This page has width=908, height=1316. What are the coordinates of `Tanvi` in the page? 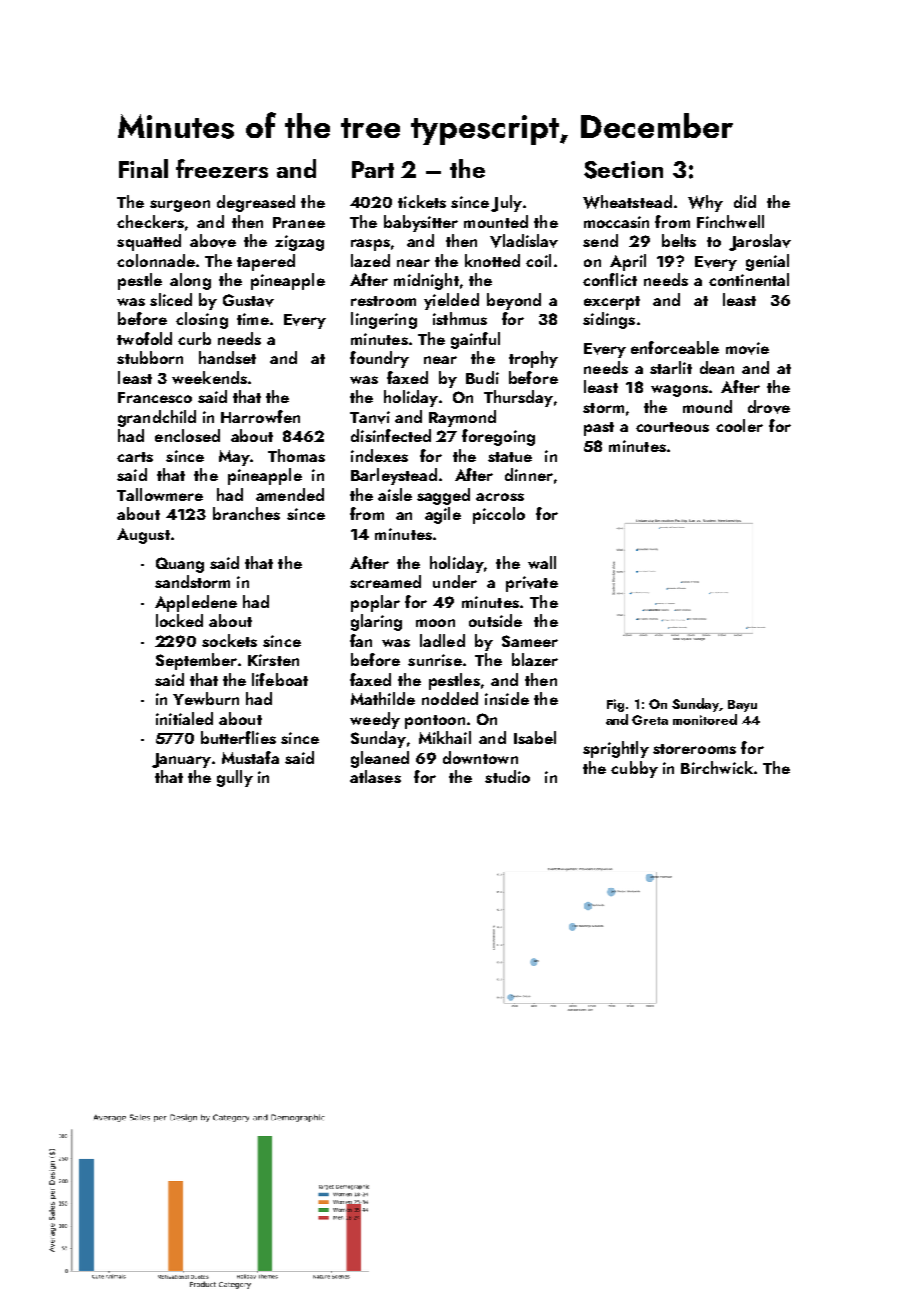 It's located at (370, 417).
